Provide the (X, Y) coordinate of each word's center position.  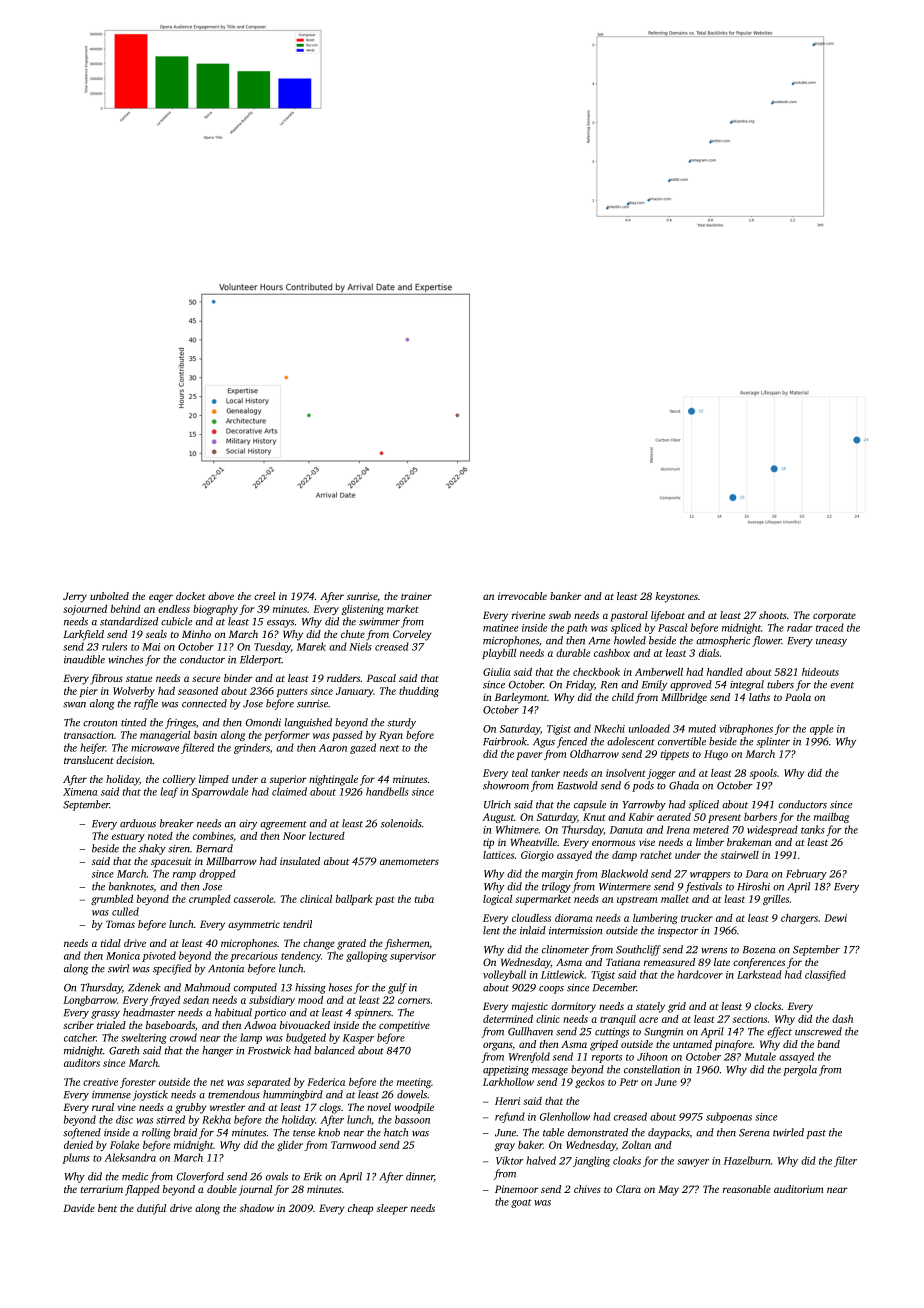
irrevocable (522, 596)
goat (521, 1203)
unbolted (109, 596)
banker (566, 596)
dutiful (151, 1209)
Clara (628, 1189)
